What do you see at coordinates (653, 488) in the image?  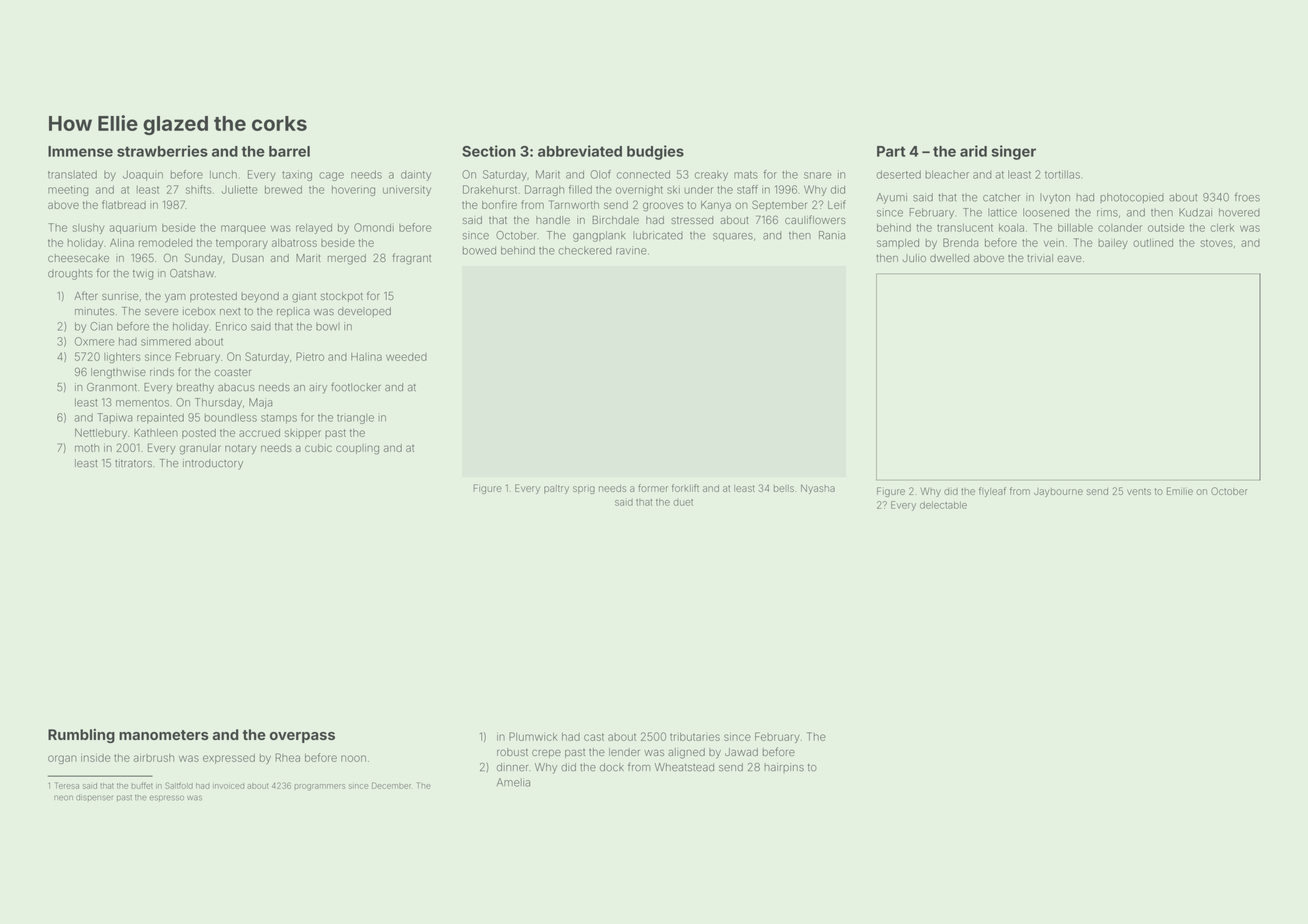 I see `former` at bounding box center [653, 488].
